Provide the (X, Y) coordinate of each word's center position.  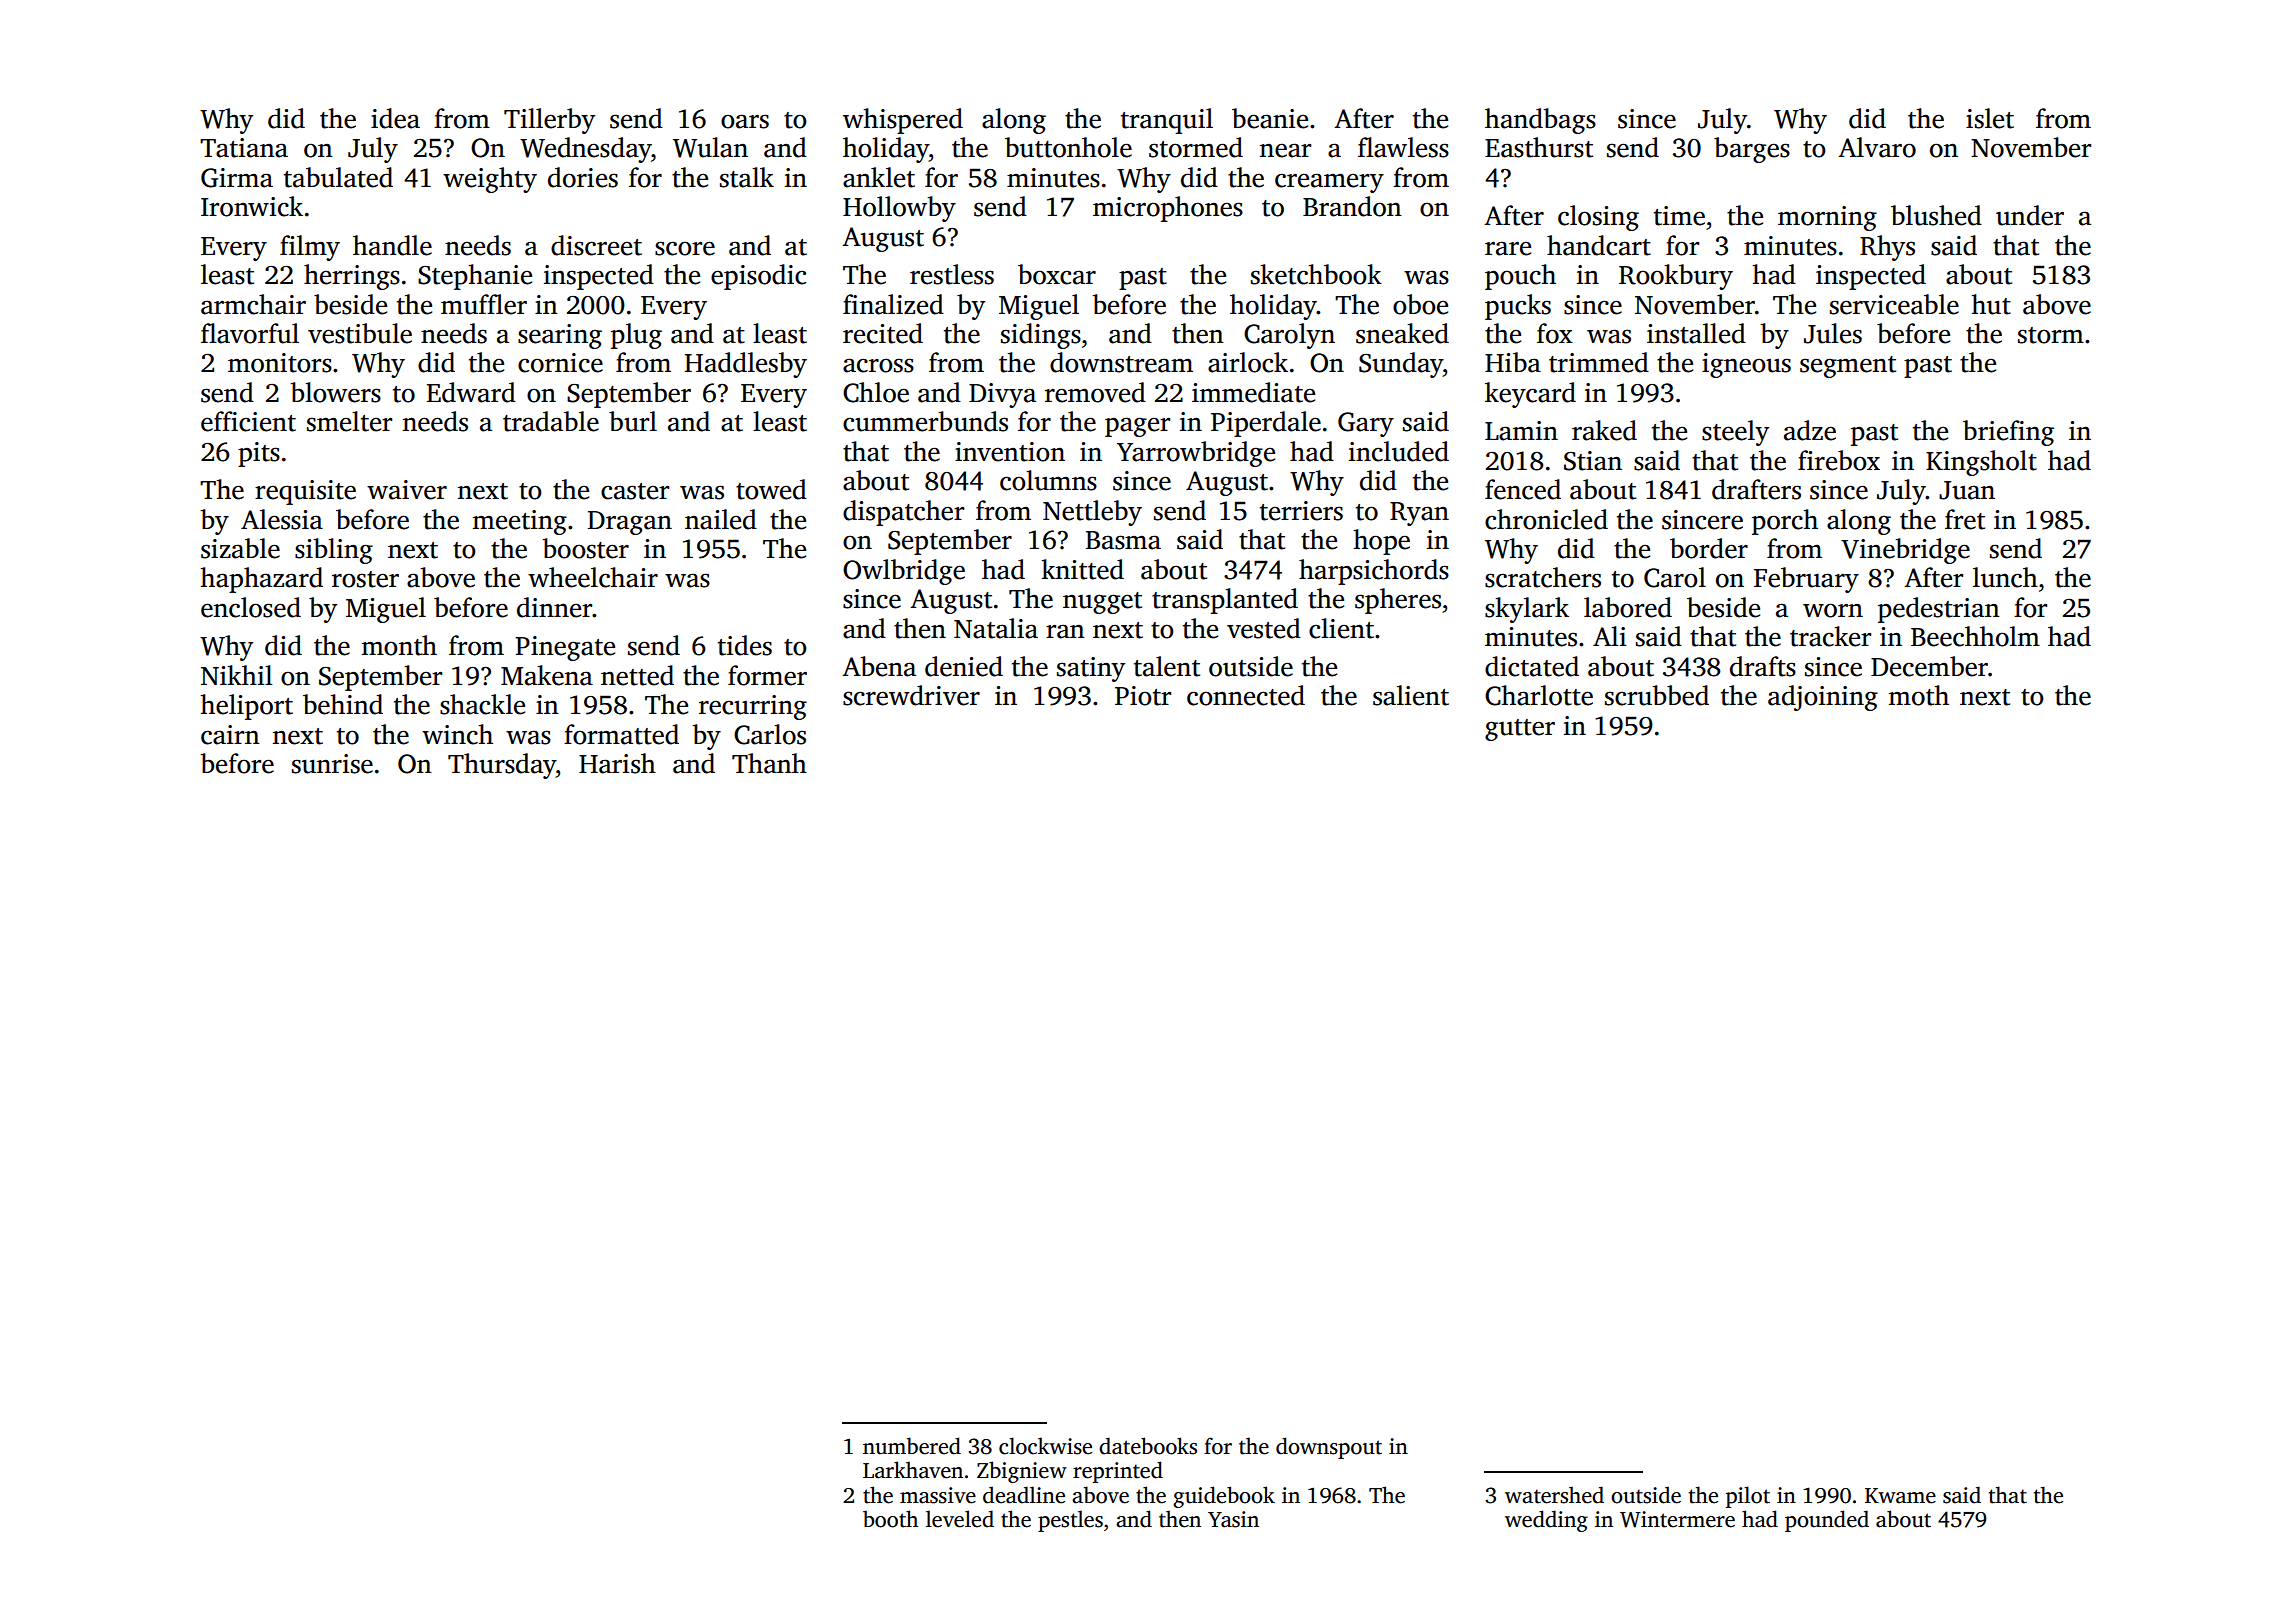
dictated (1532, 666)
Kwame (1900, 1496)
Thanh (769, 763)
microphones (1168, 209)
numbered (912, 1446)
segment (1848, 367)
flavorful (250, 333)
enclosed (251, 607)
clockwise (1045, 1446)
